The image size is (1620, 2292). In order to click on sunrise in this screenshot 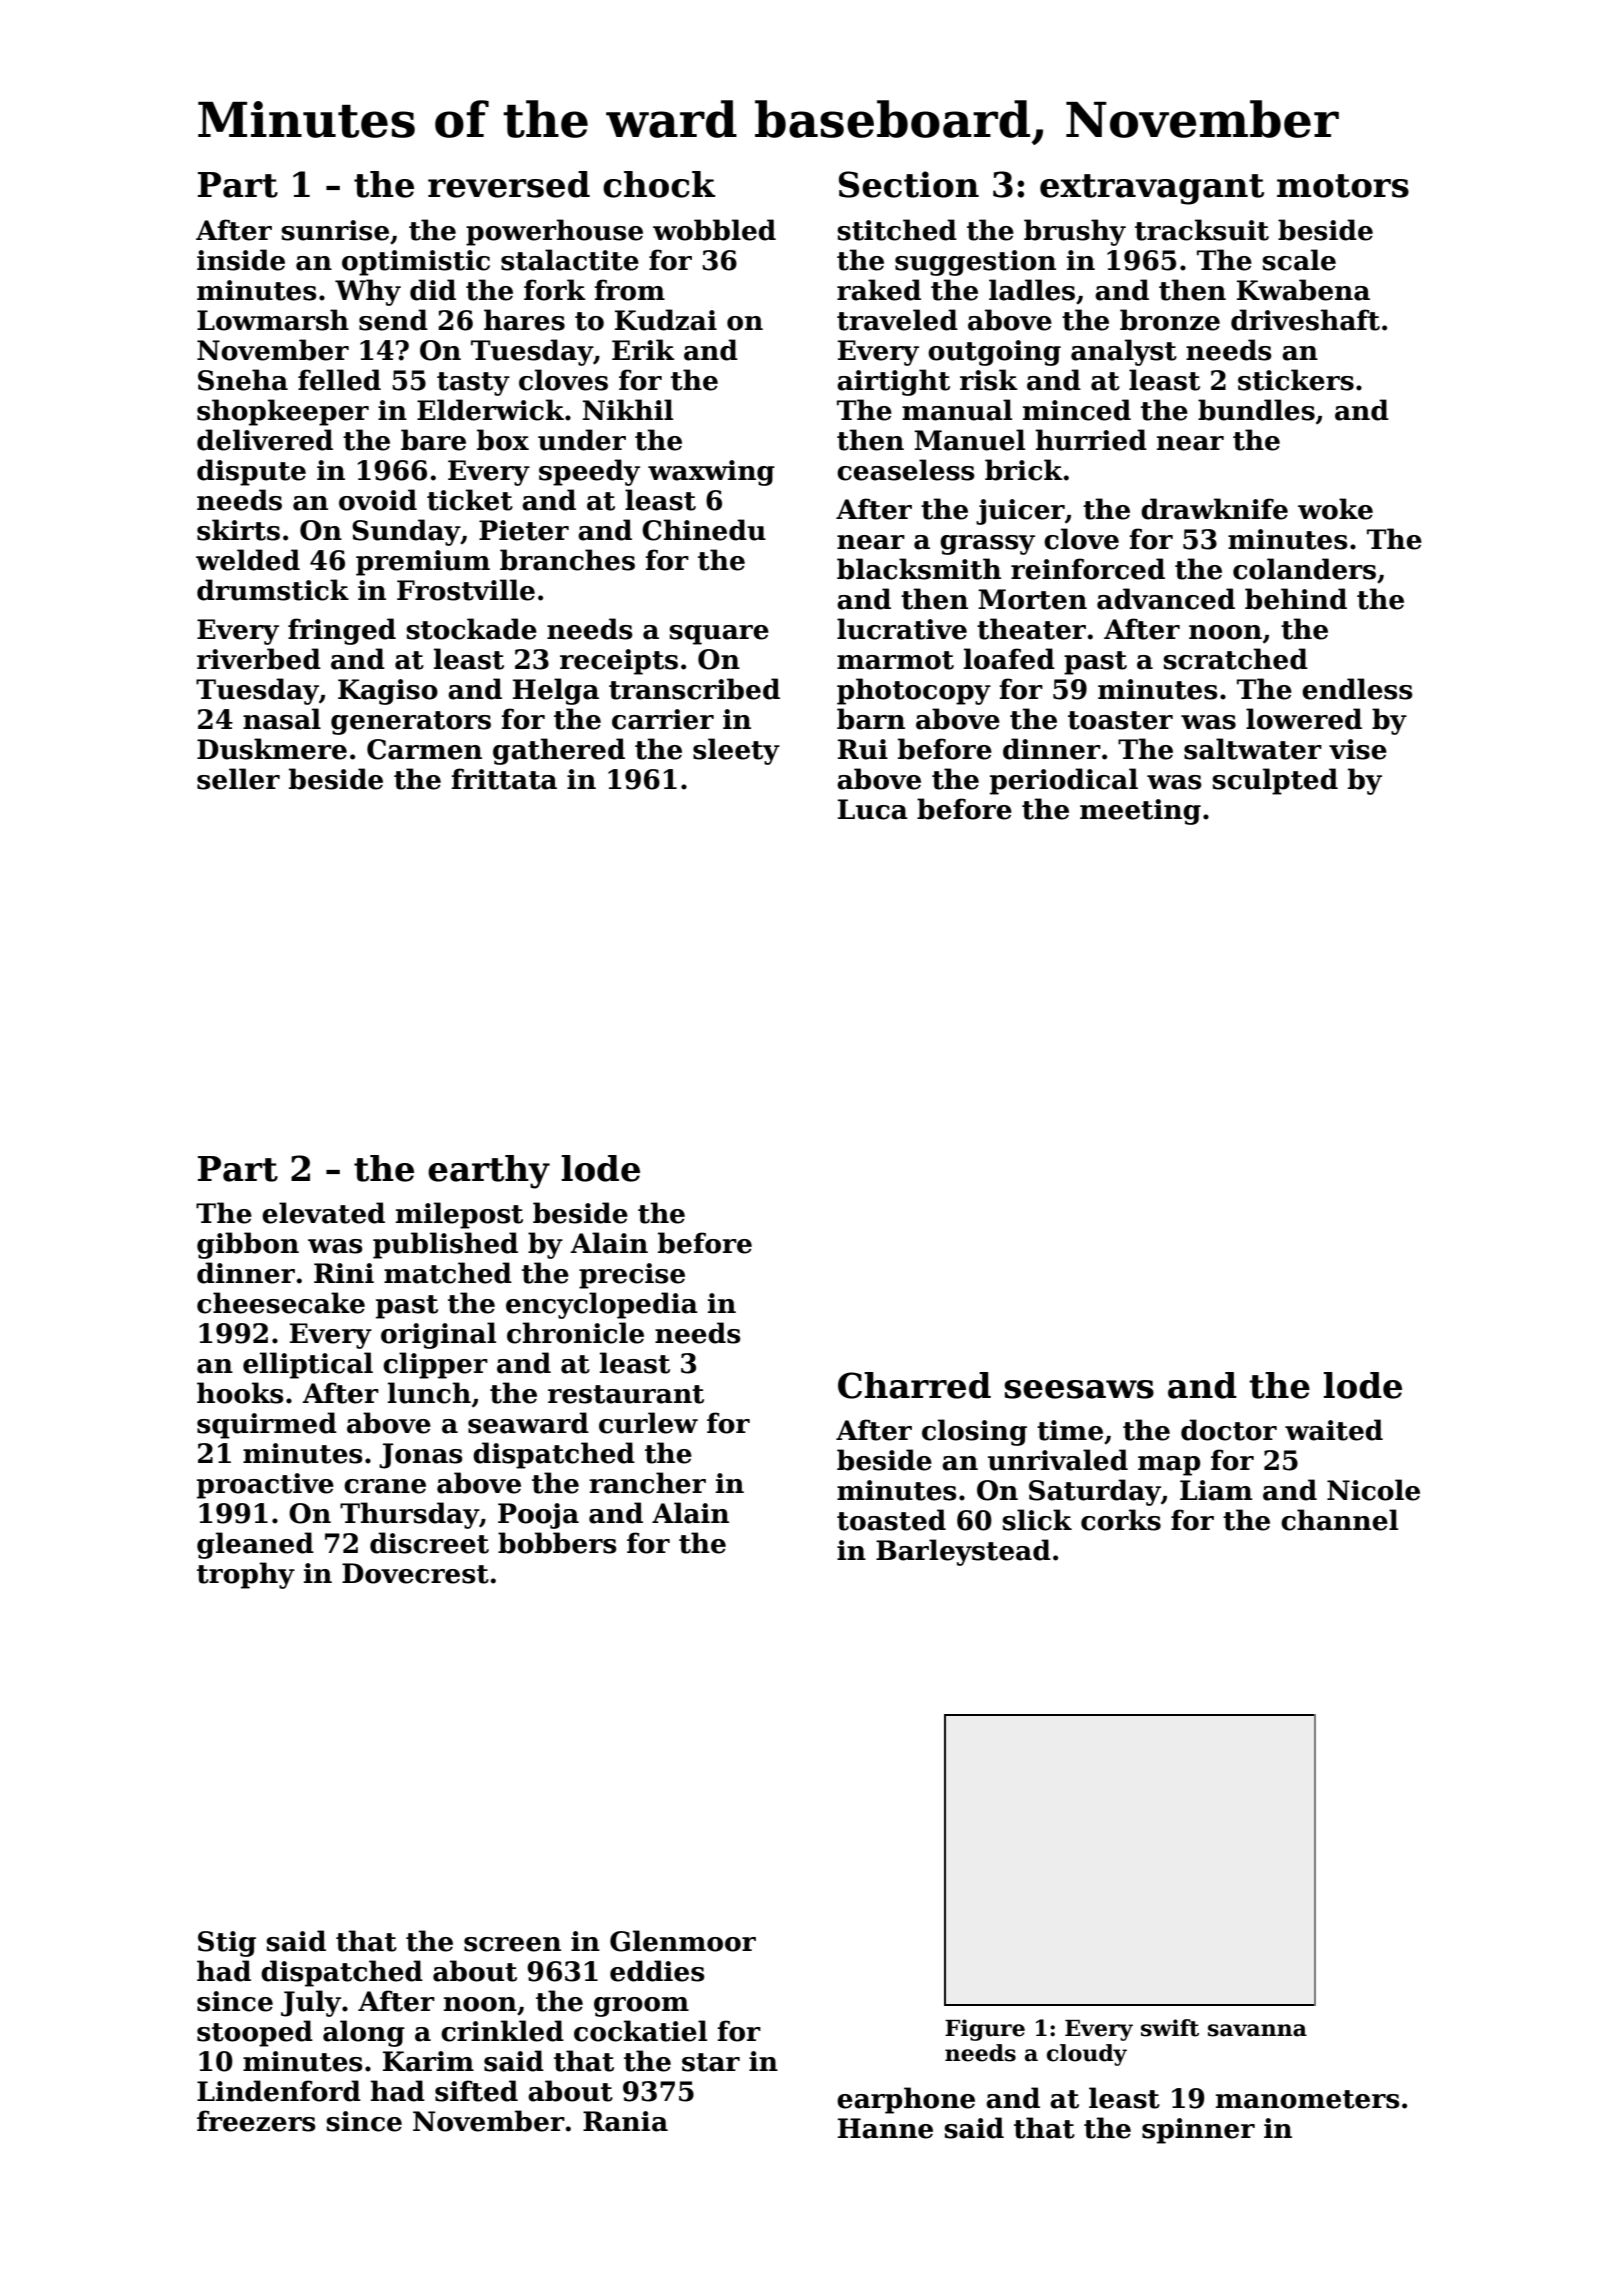, I will do `click(335, 230)`.
